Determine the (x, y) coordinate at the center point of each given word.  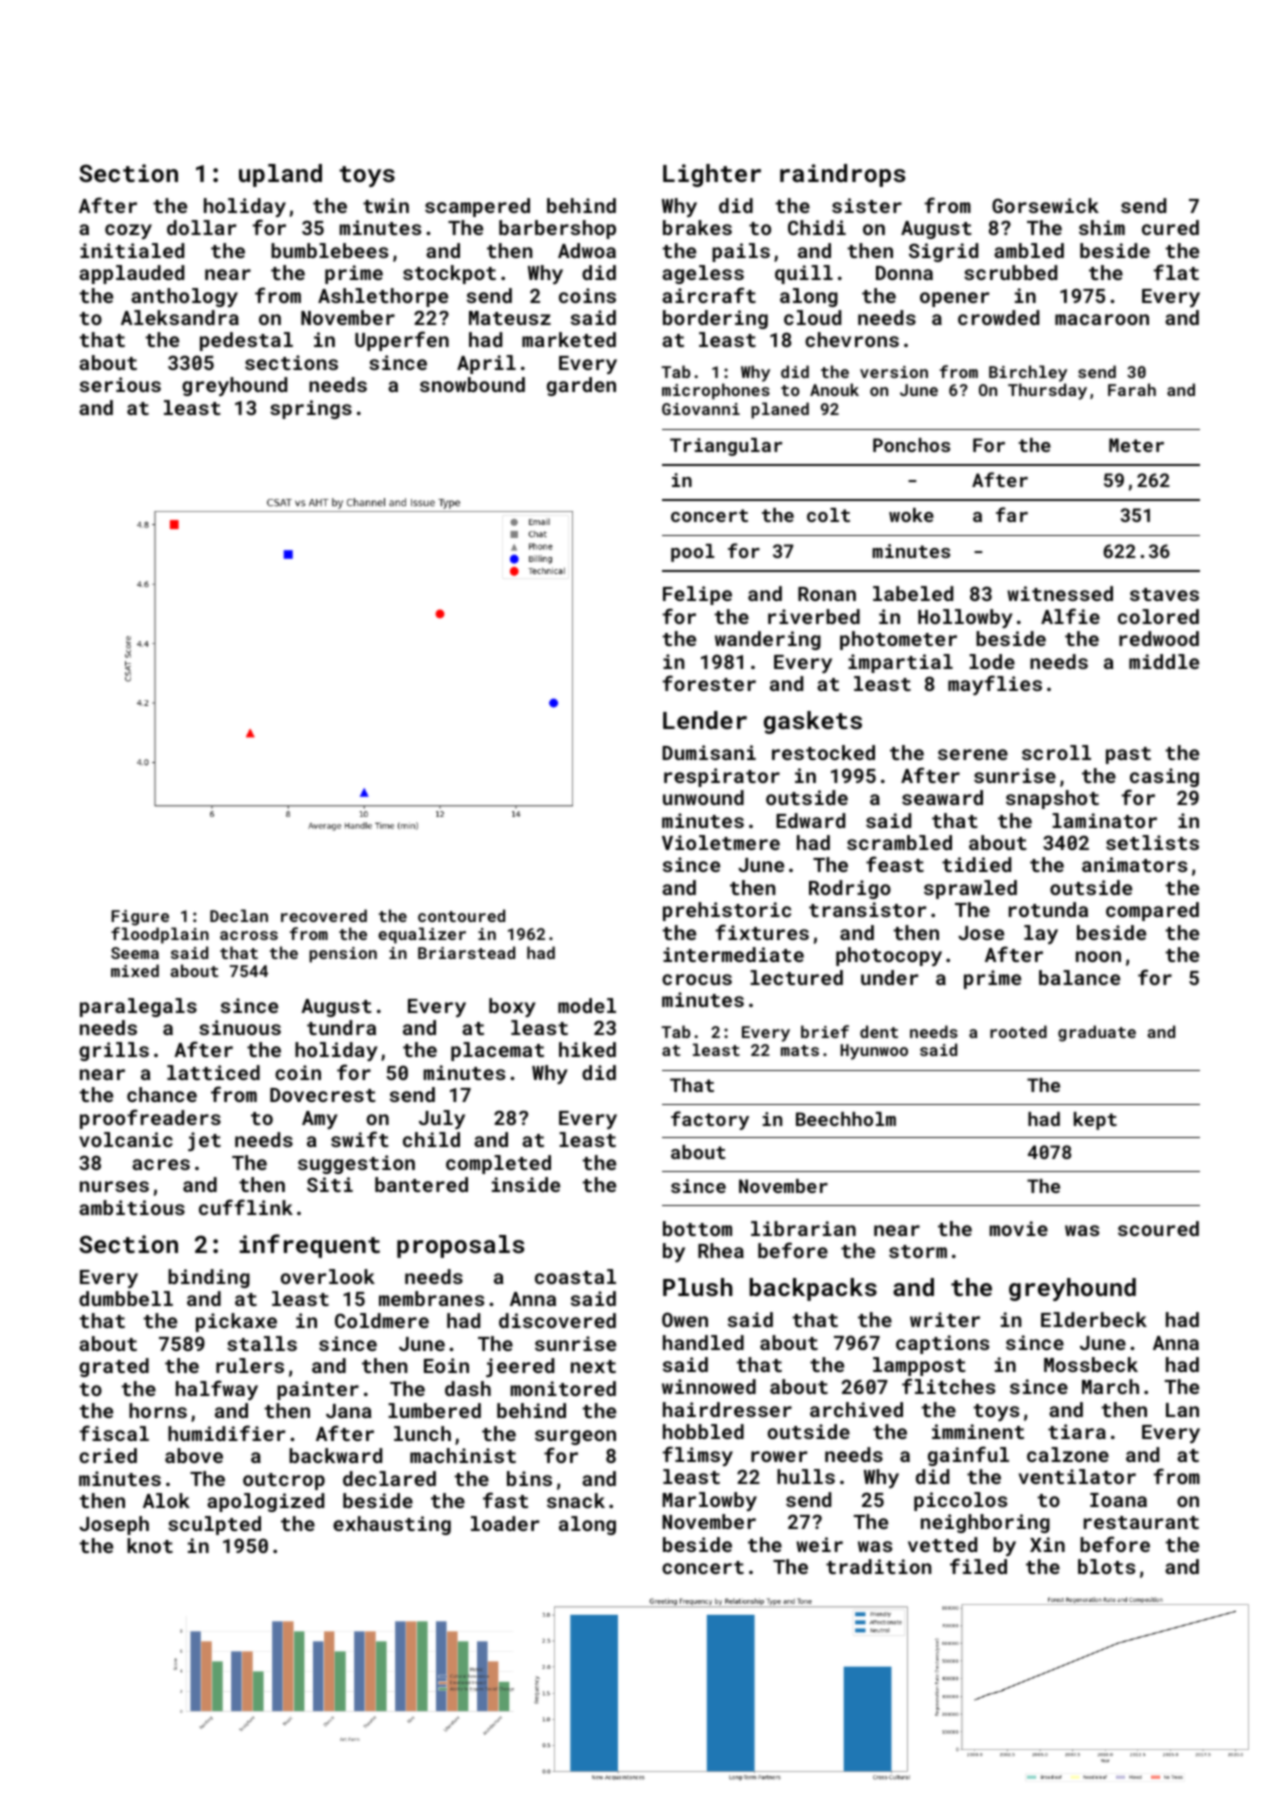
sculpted (214, 1525)
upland (280, 175)
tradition (878, 1566)
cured (1170, 227)
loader (505, 1523)
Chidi (817, 227)
